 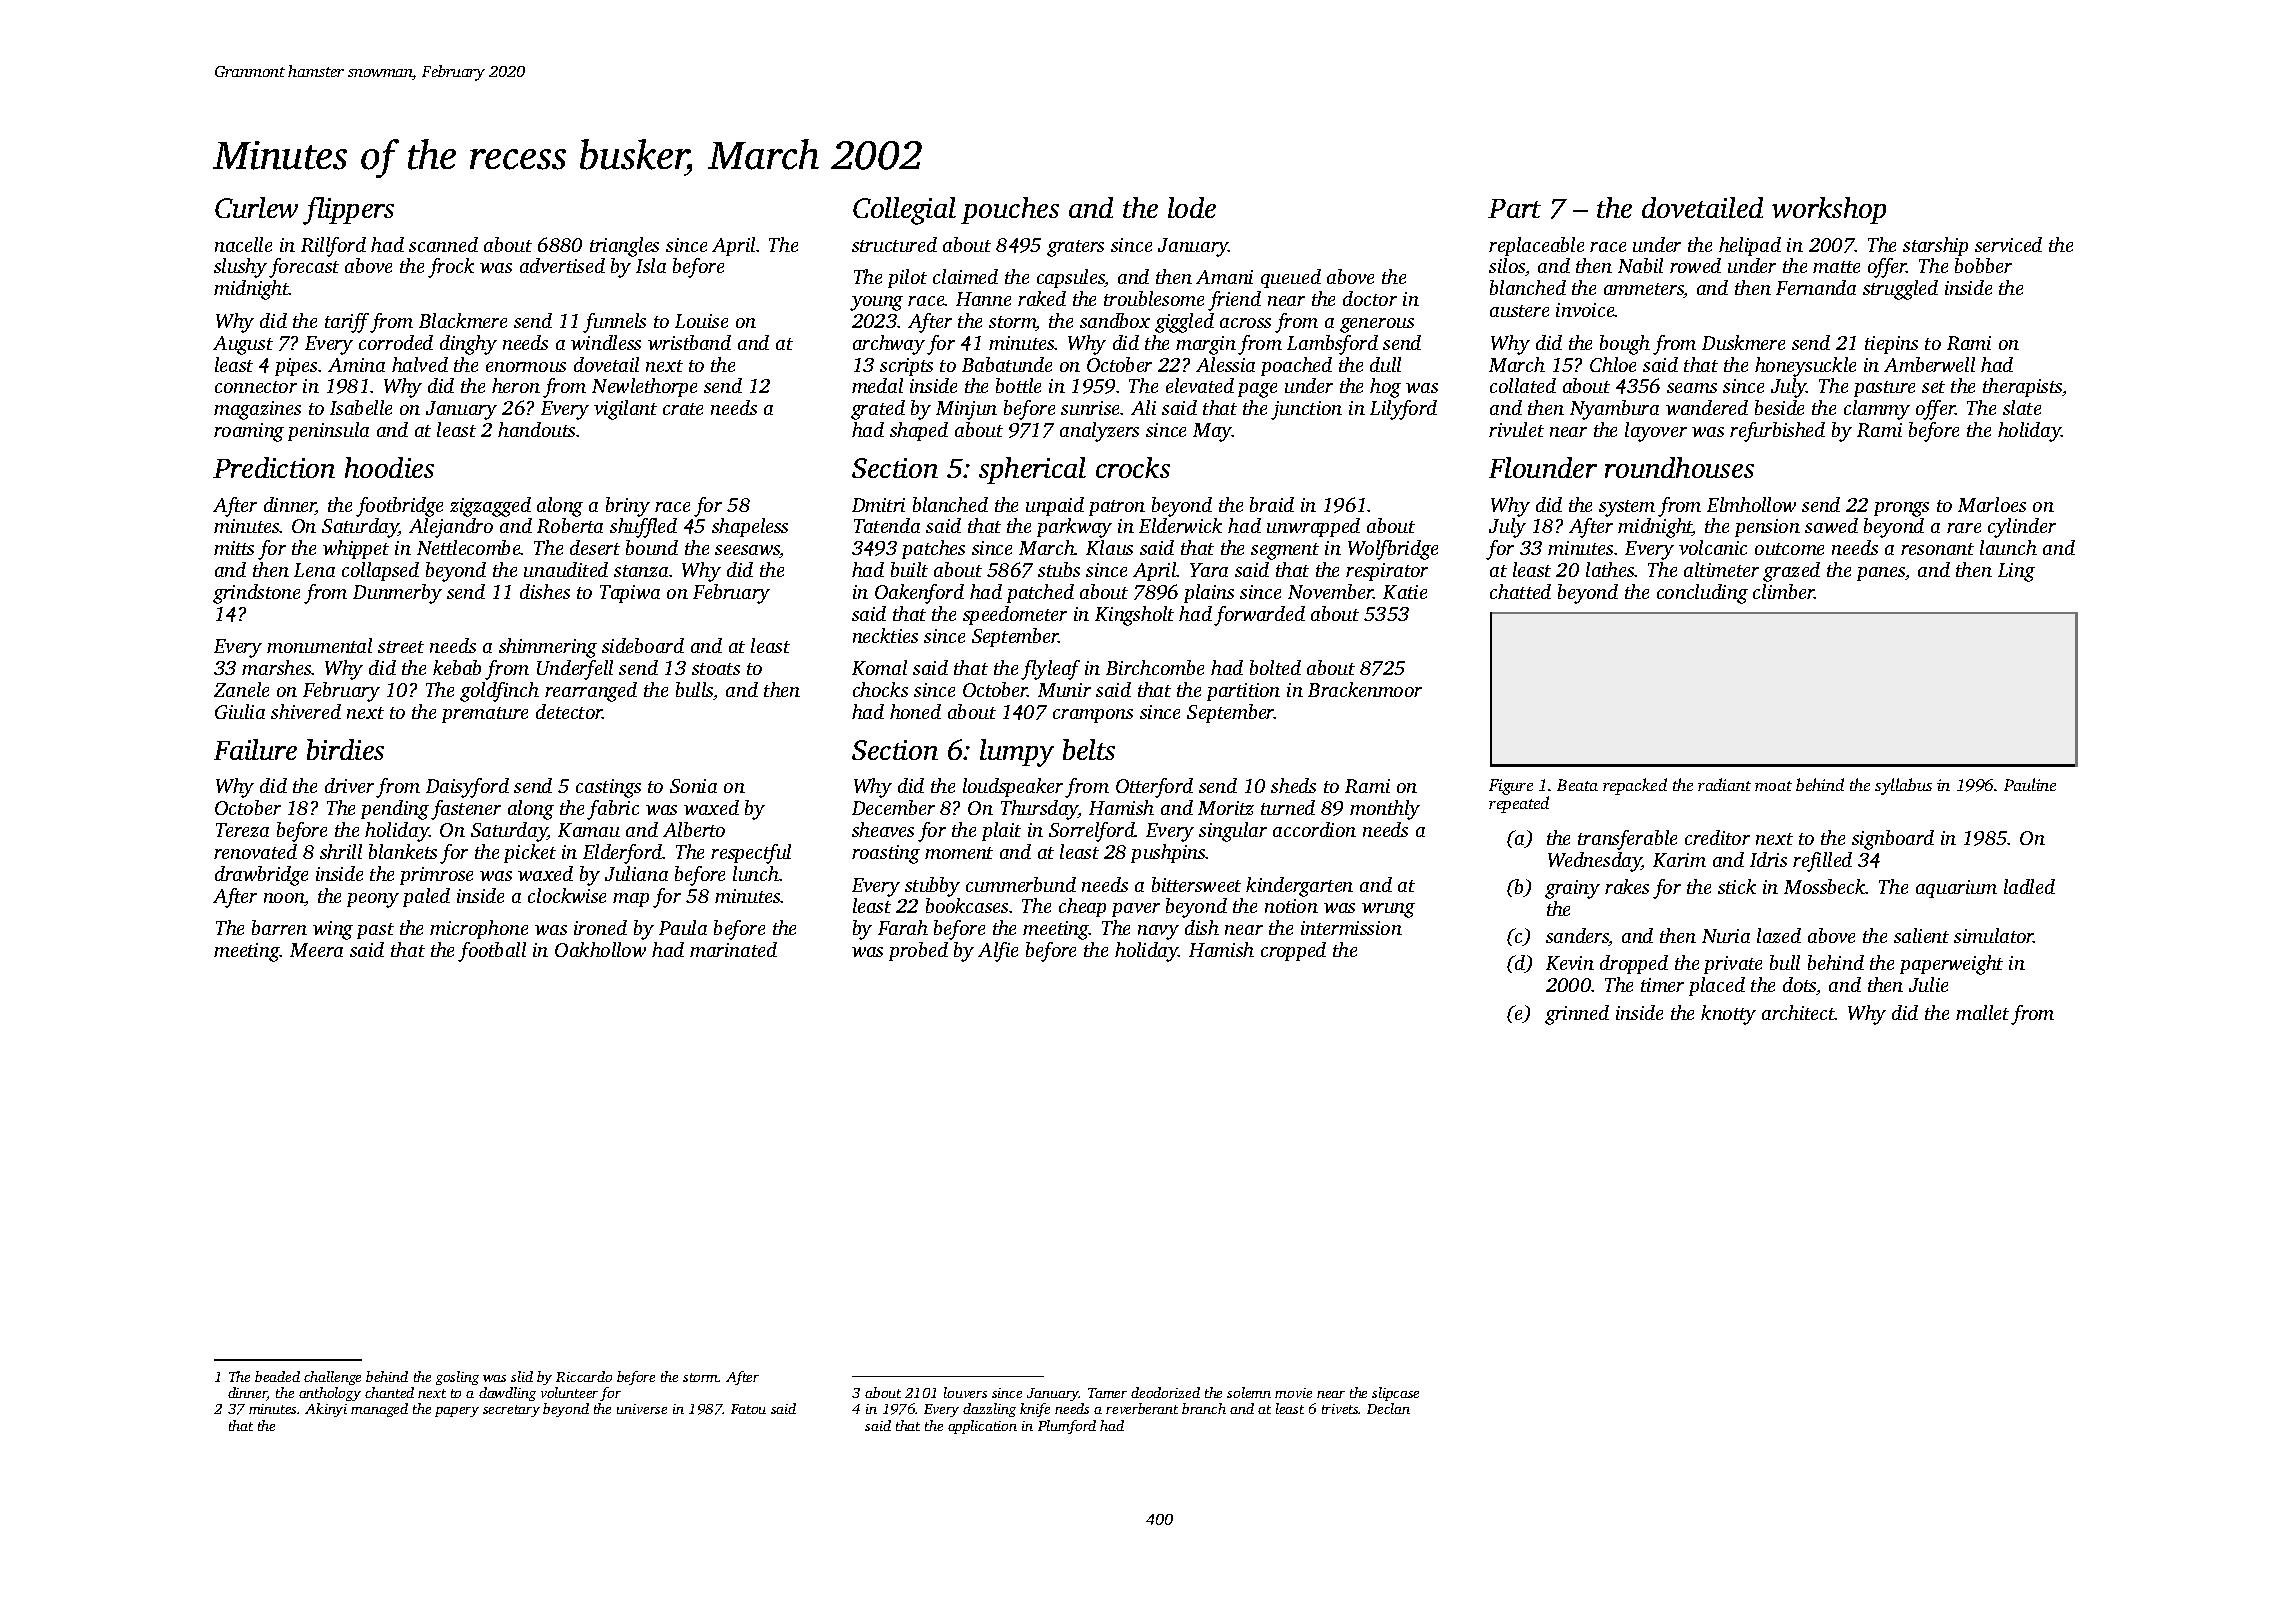 I want to click on corroded, so click(x=396, y=342).
